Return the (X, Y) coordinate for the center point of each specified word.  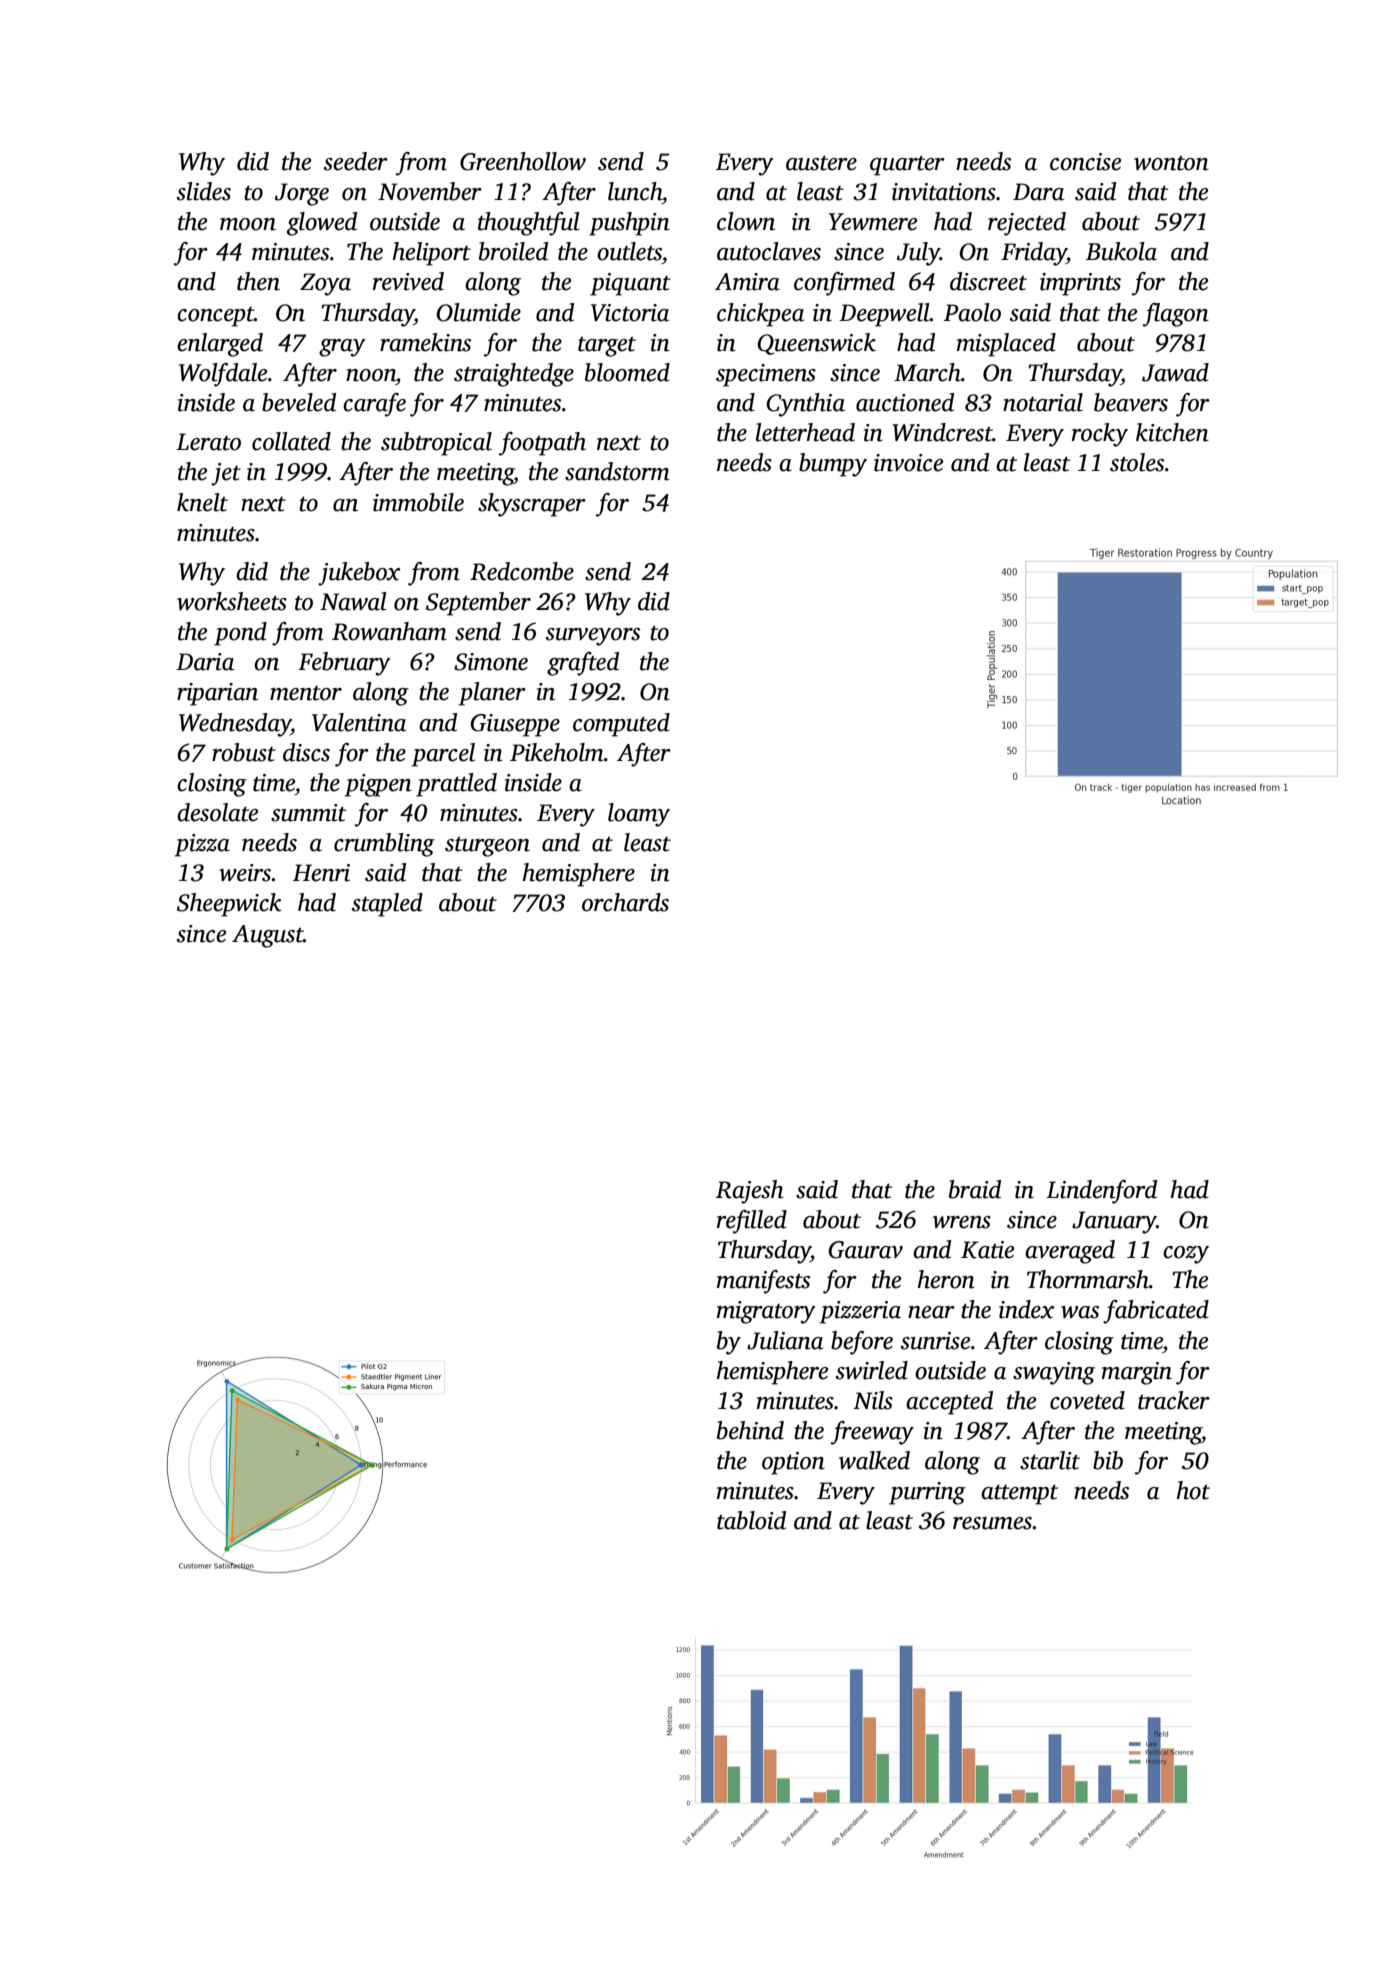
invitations (944, 192)
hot (1193, 1490)
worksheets (232, 601)
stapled (387, 905)
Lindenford (1101, 1192)
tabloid (751, 1520)
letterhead (805, 432)
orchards (625, 902)
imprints (1080, 284)
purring (927, 1493)
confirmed (844, 284)
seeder (356, 161)
